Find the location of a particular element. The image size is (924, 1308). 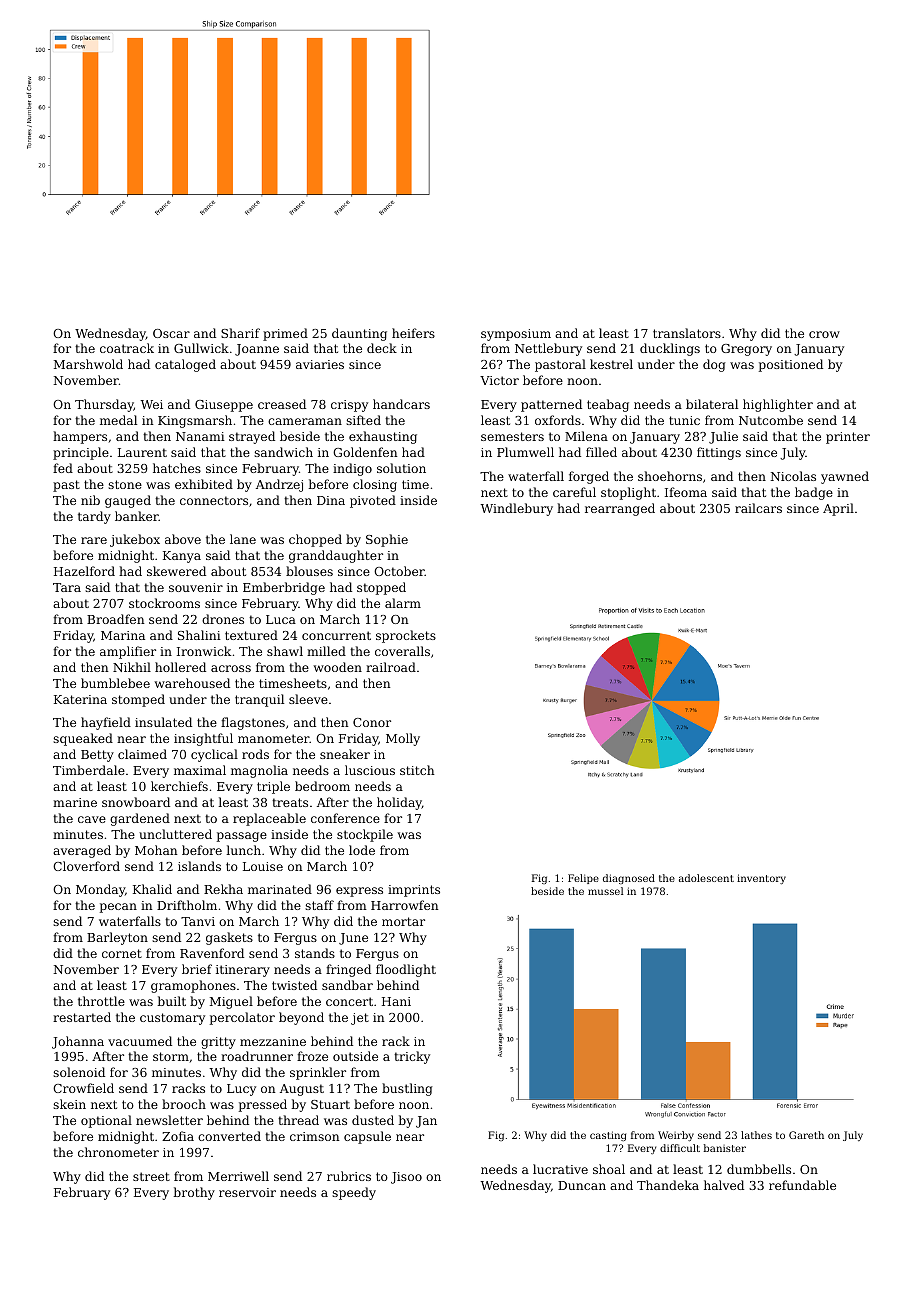

Hazelford is located at coordinates (84, 571).
